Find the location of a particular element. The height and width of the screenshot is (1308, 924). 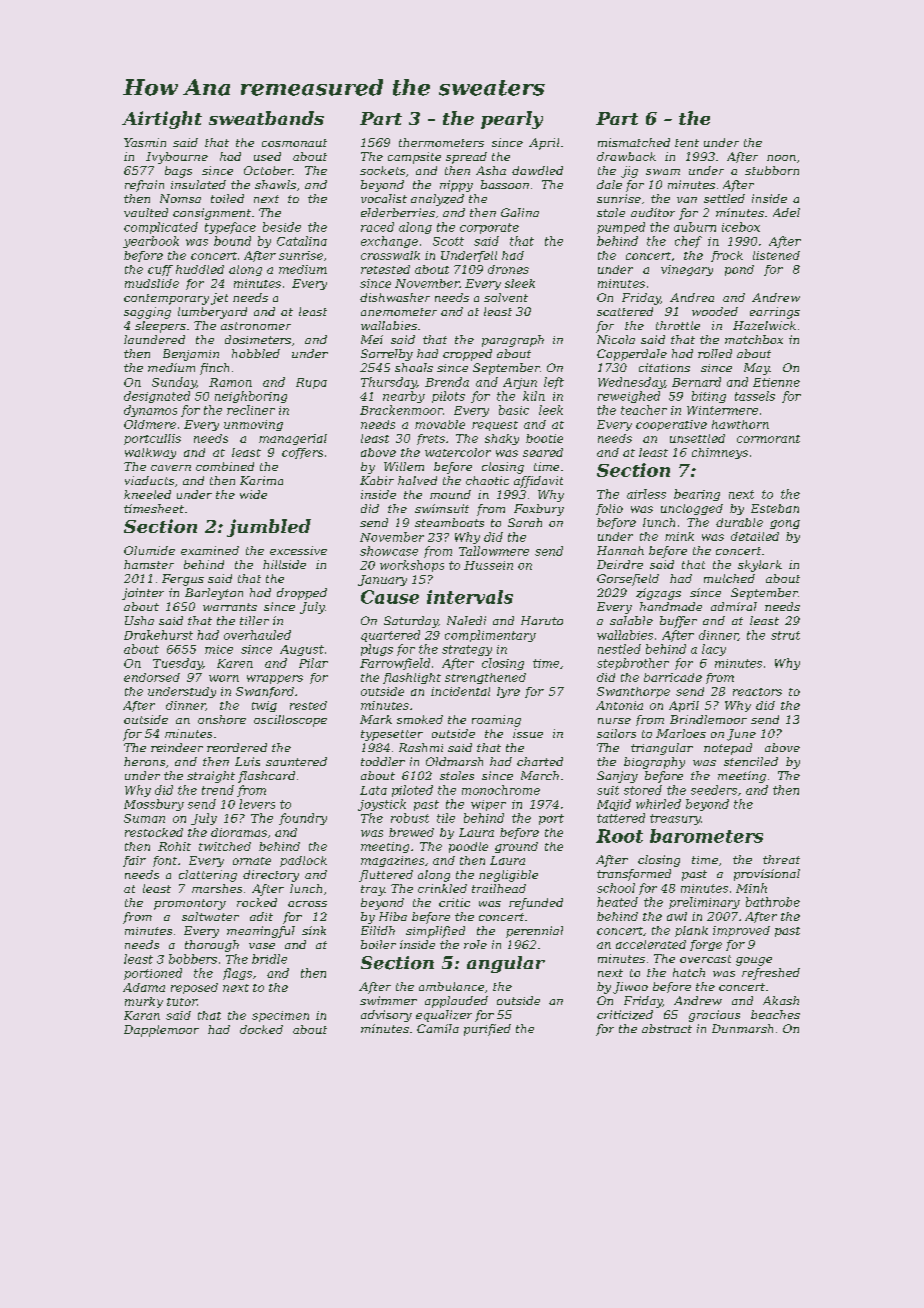

mismatched is located at coordinates (634, 142).
